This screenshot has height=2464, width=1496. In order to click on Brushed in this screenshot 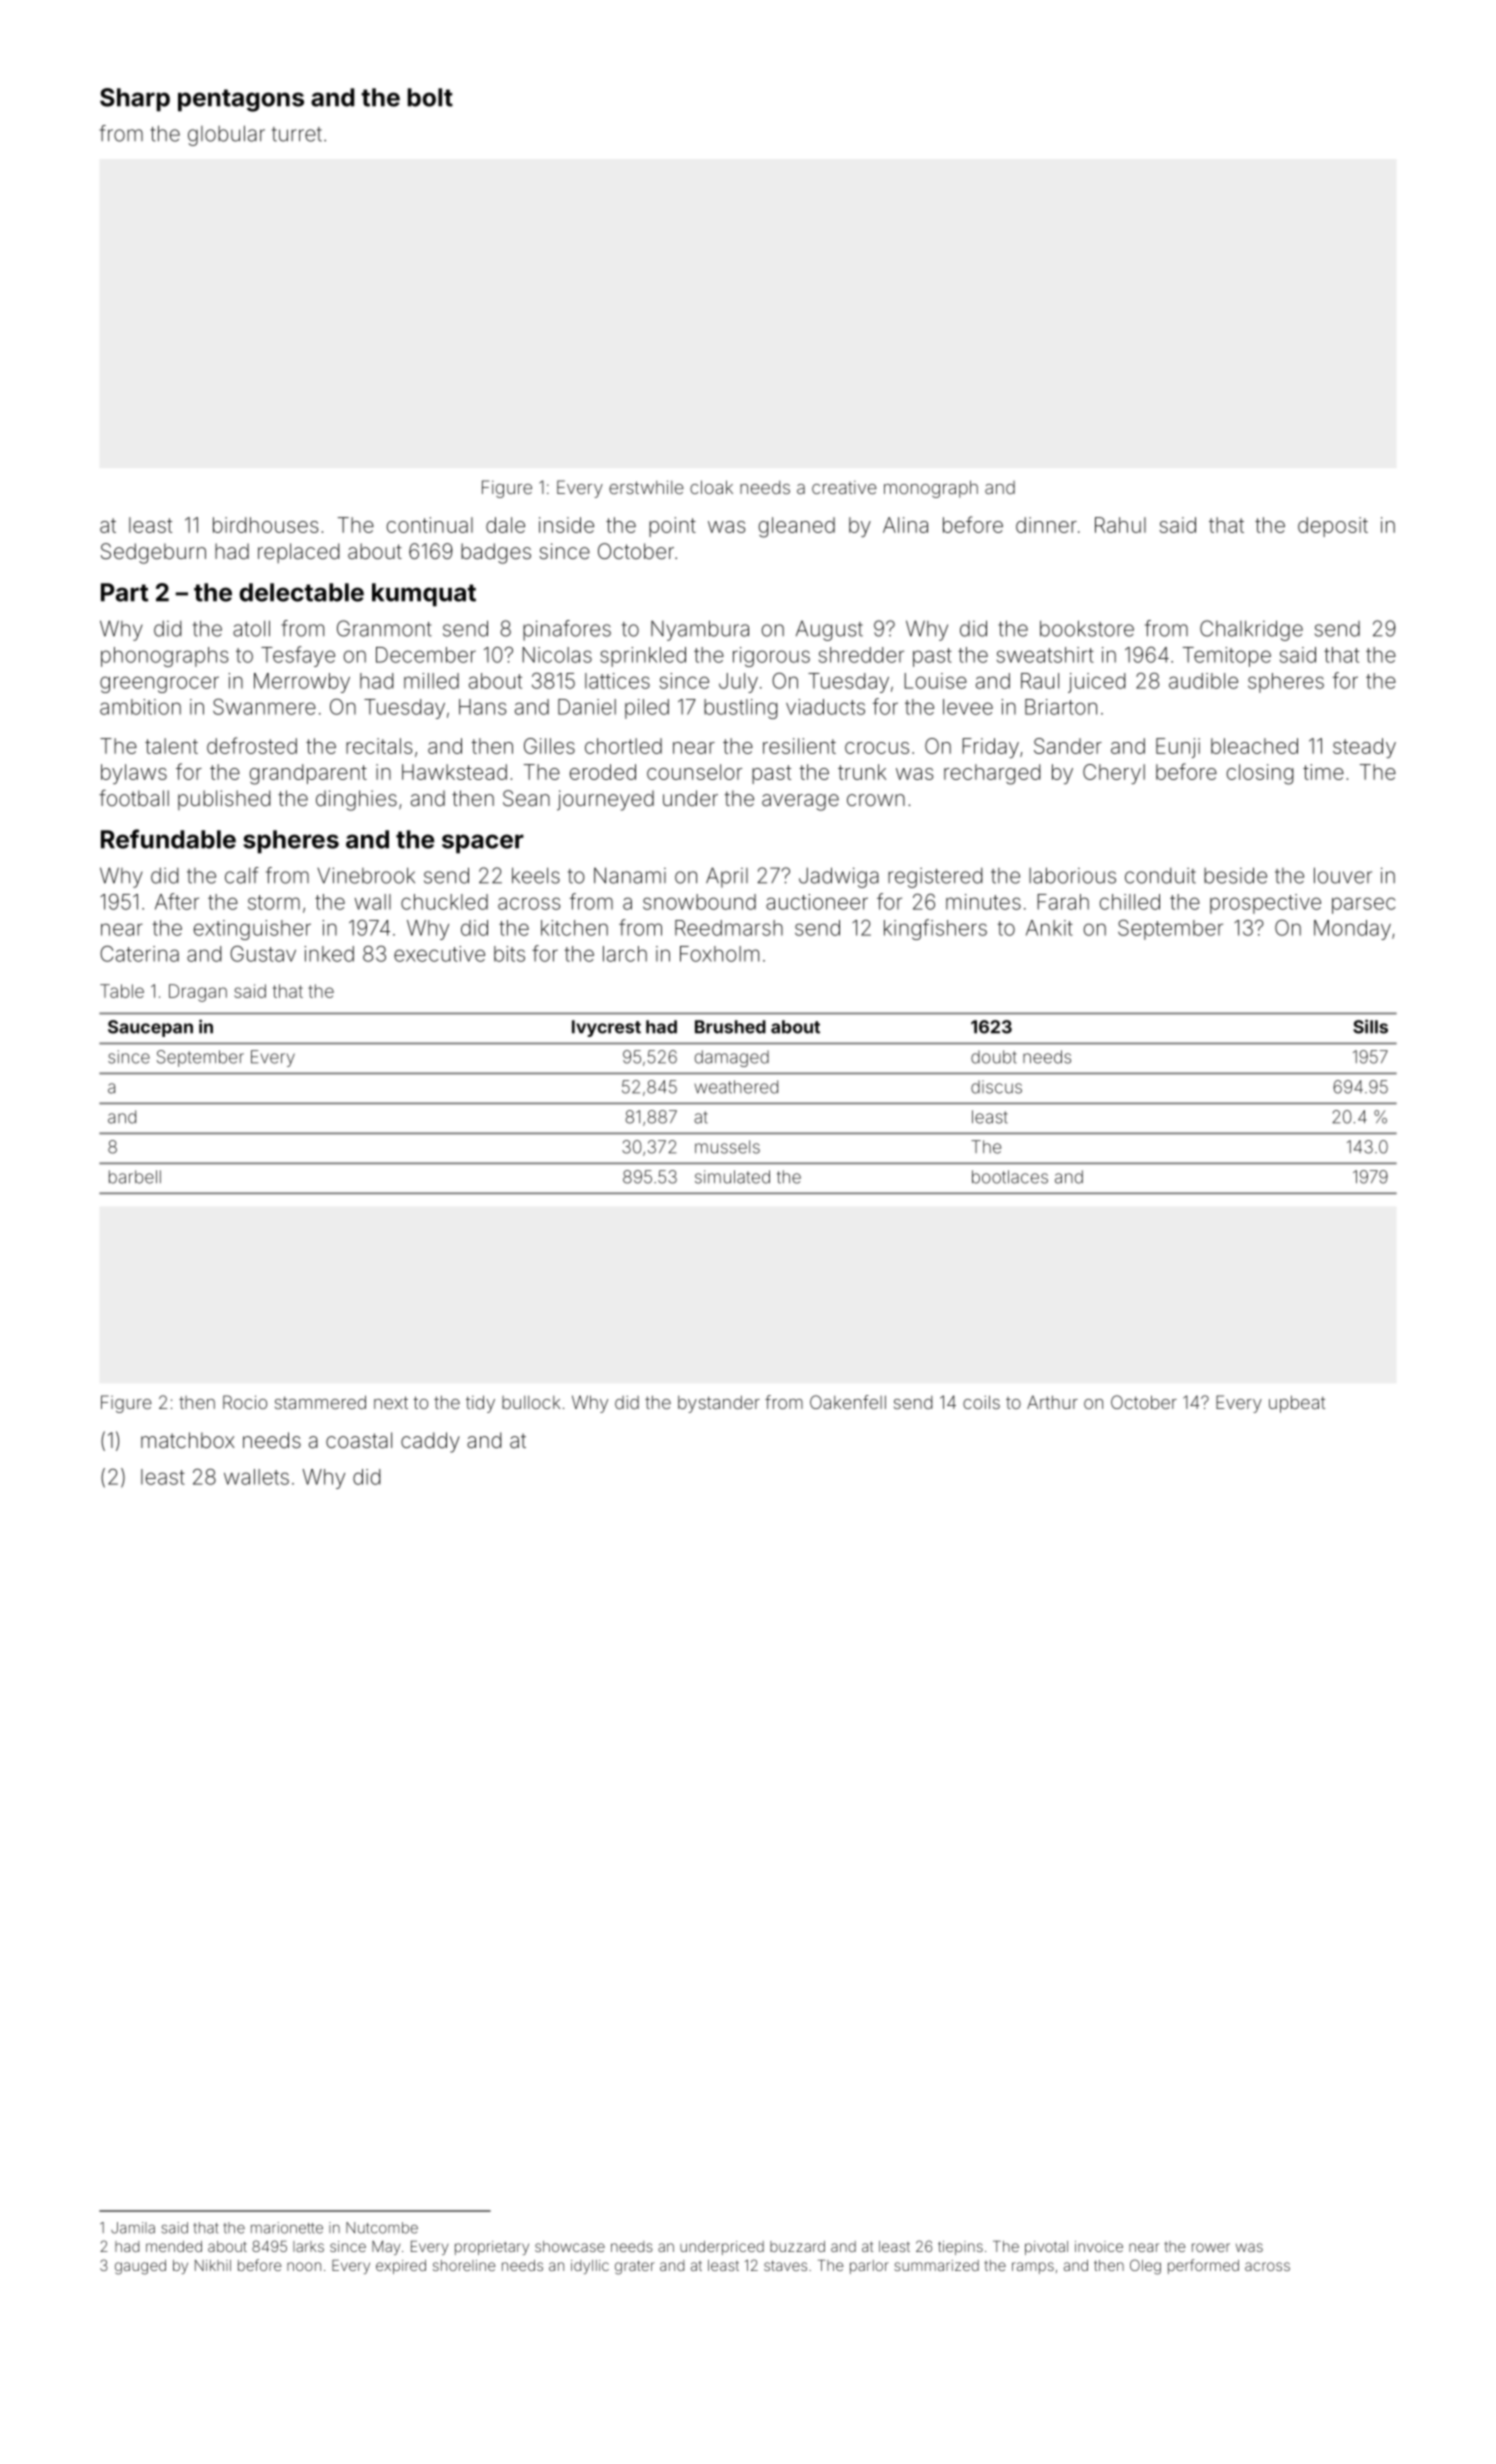, I will do `click(730, 1027)`.
